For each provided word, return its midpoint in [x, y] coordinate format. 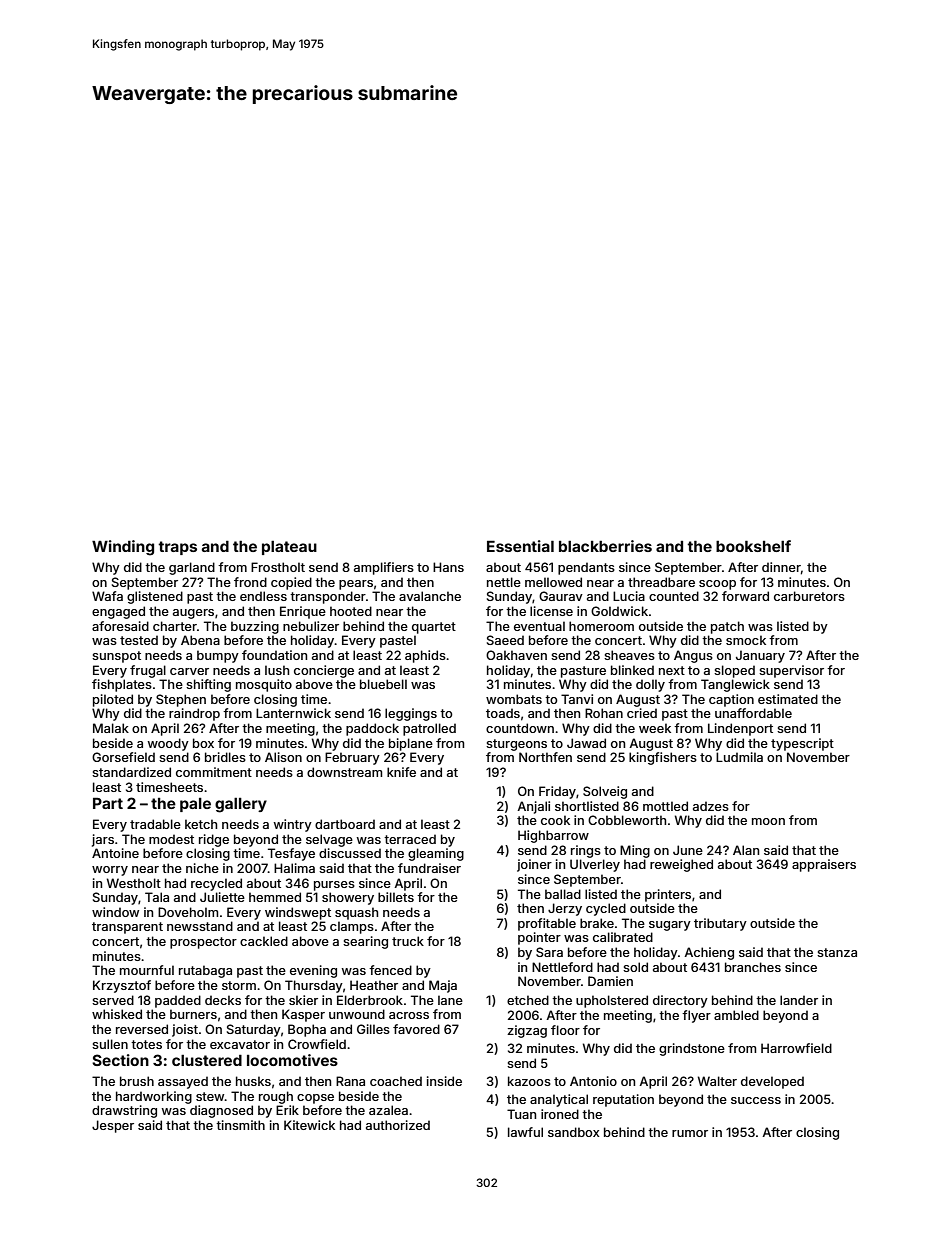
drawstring [124, 1111]
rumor [690, 1133]
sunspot [116, 657]
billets [396, 897]
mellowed [553, 582]
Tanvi [577, 699]
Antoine [115, 853]
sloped [734, 671]
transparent [127, 928]
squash [356, 913]
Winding [123, 548]
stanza [837, 952]
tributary [720, 924]
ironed [560, 1114]
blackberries [605, 546]
